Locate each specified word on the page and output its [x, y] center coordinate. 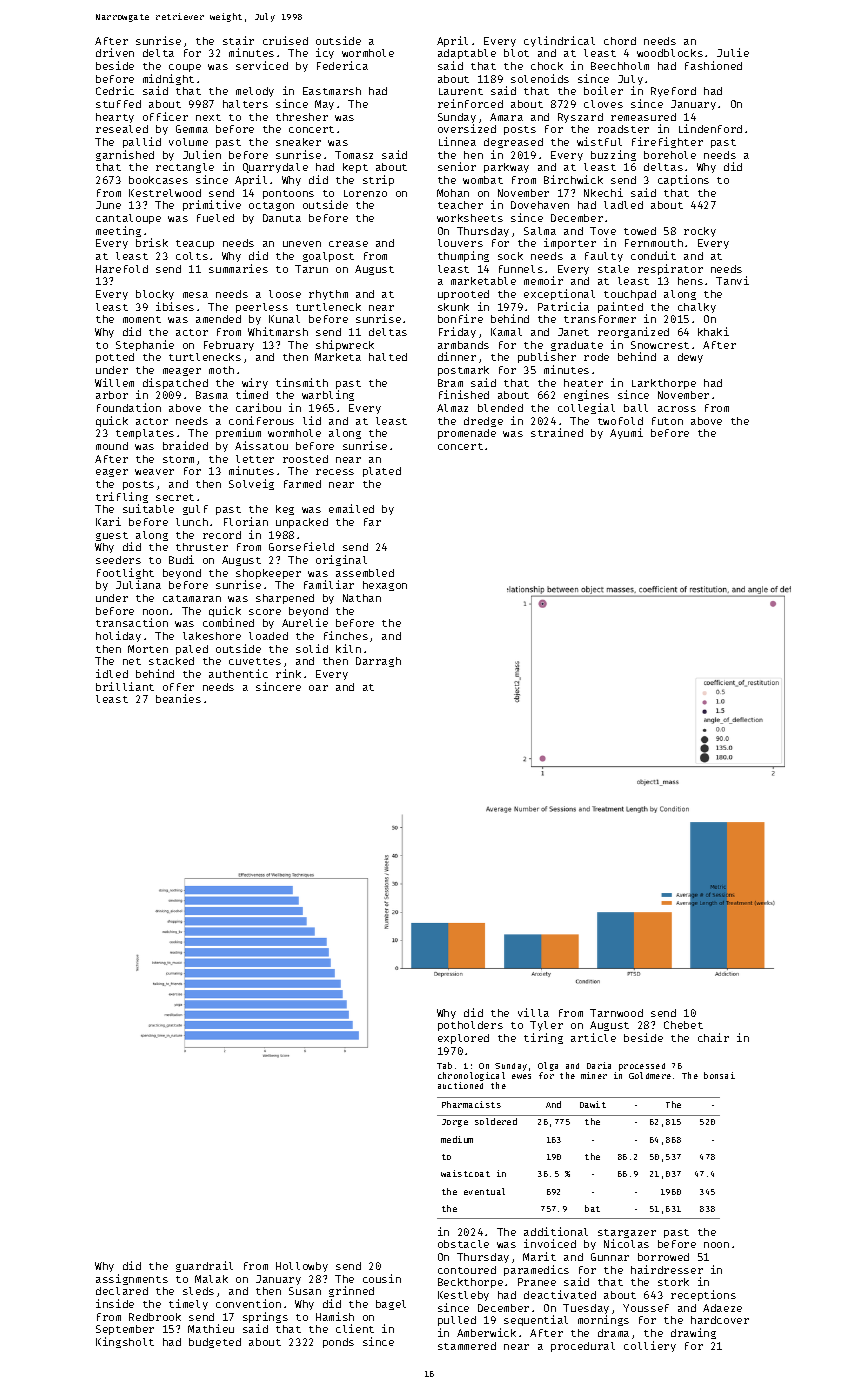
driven [115, 52]
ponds [338, 1343]
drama [613, 1333]
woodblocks [670, 53]
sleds [198, 1291]
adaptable [467, 54]
